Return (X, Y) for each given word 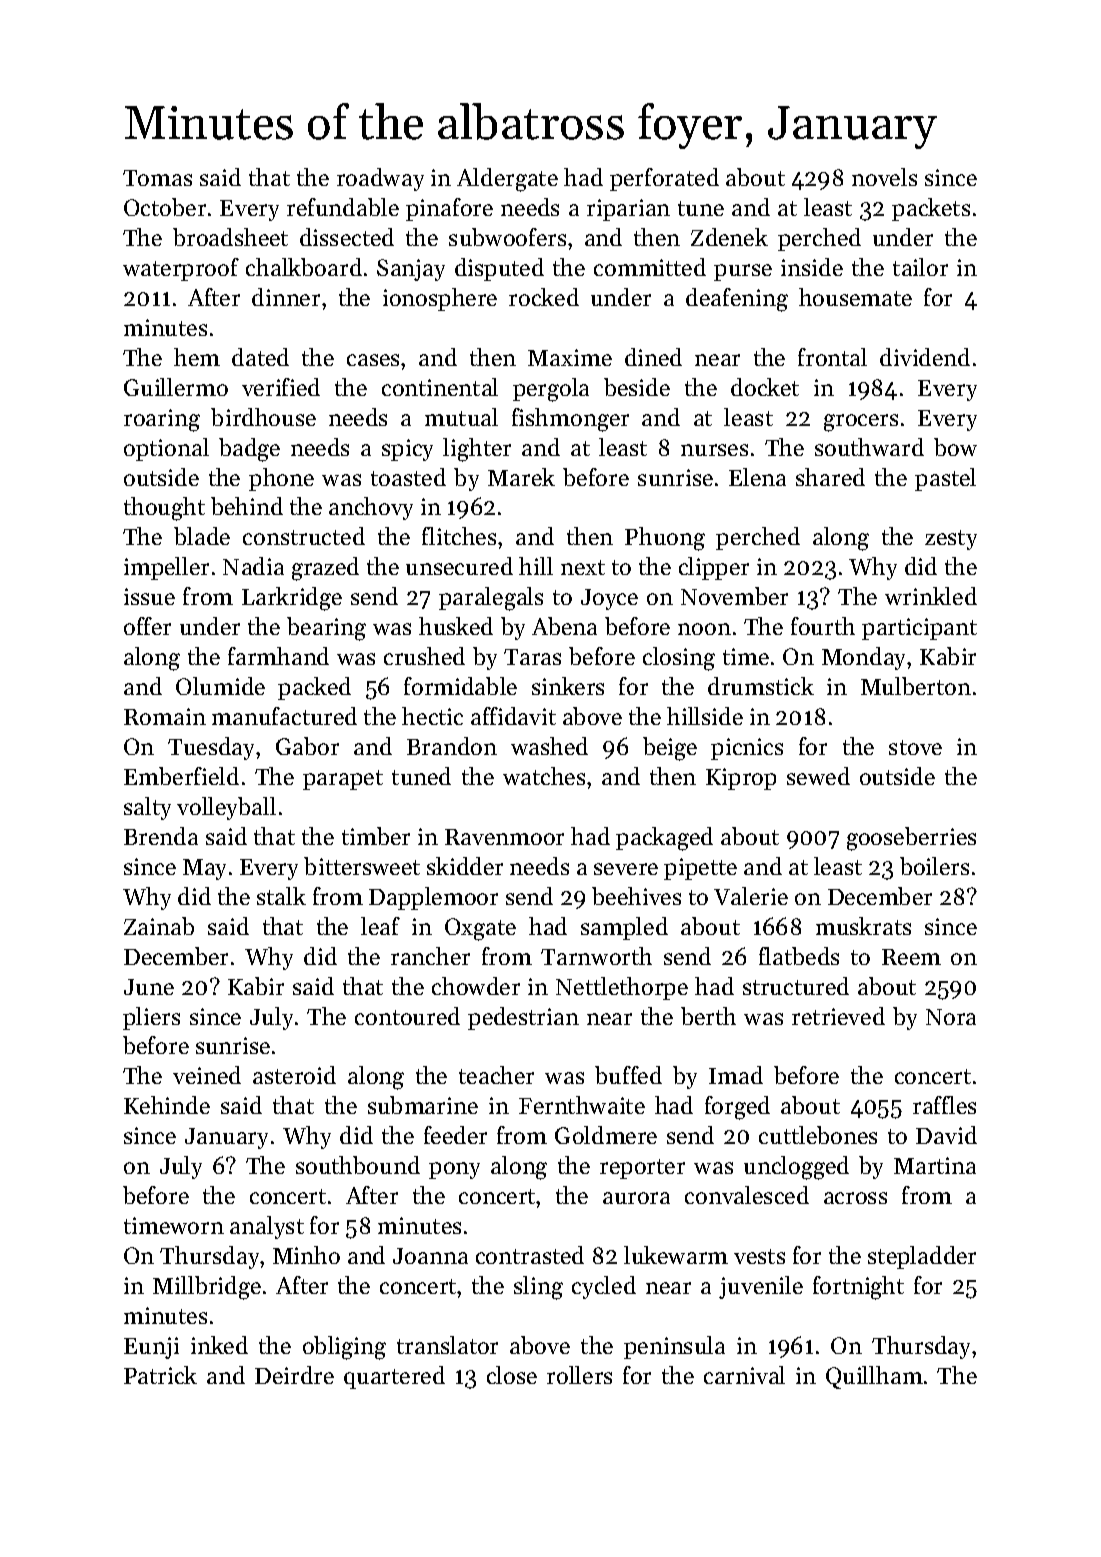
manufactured (284, 716)
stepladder (922, 1257)
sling (538, 1288)
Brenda (161, 836)
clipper (714, 568)
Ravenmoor (504, 837)
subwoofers (507, 237)
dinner (286, 297)
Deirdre (294, 1375)
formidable (460, 686)
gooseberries (911, 839)
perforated (664, 179)
